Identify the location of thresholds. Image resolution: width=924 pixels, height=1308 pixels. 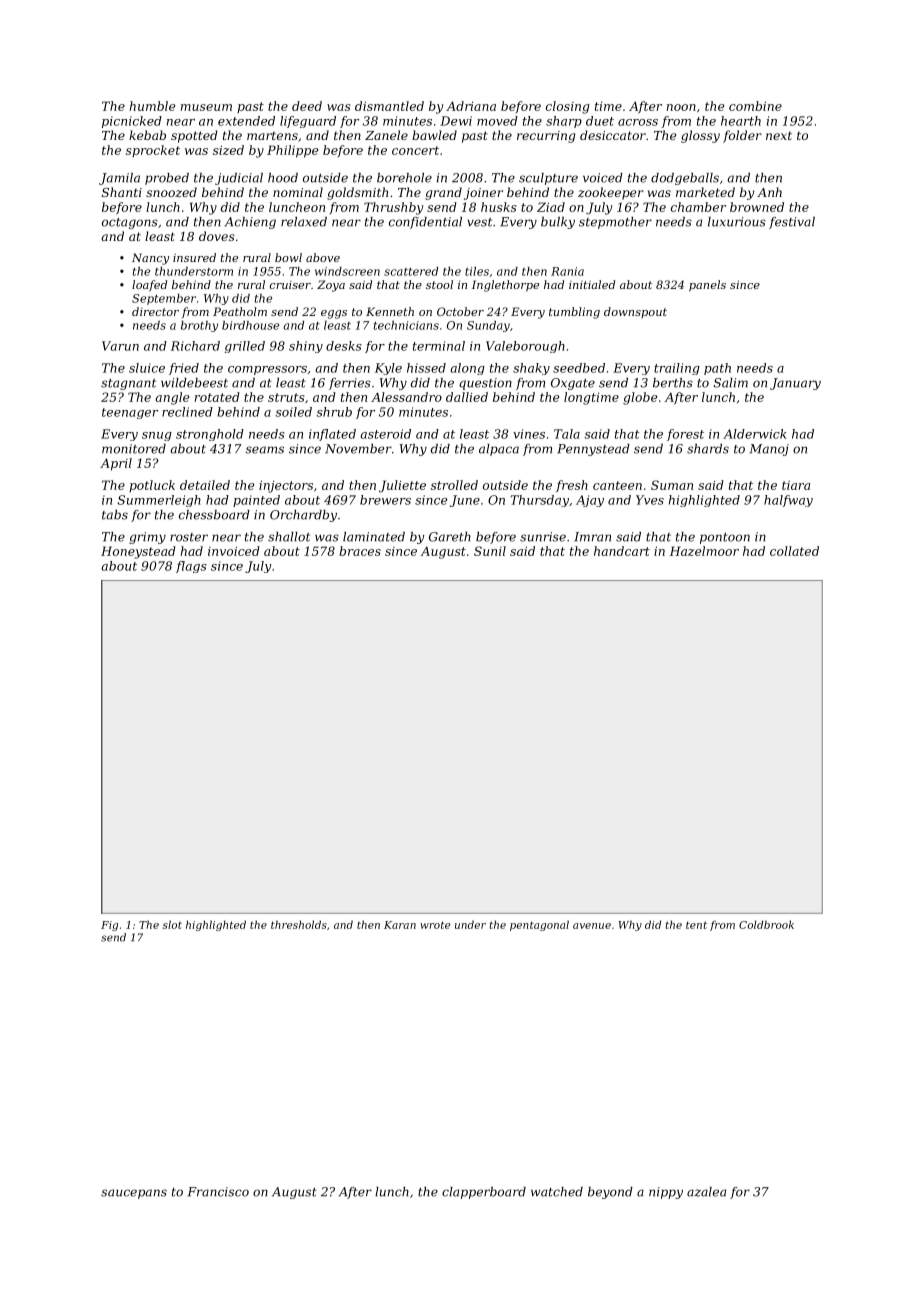
(299, 924).
